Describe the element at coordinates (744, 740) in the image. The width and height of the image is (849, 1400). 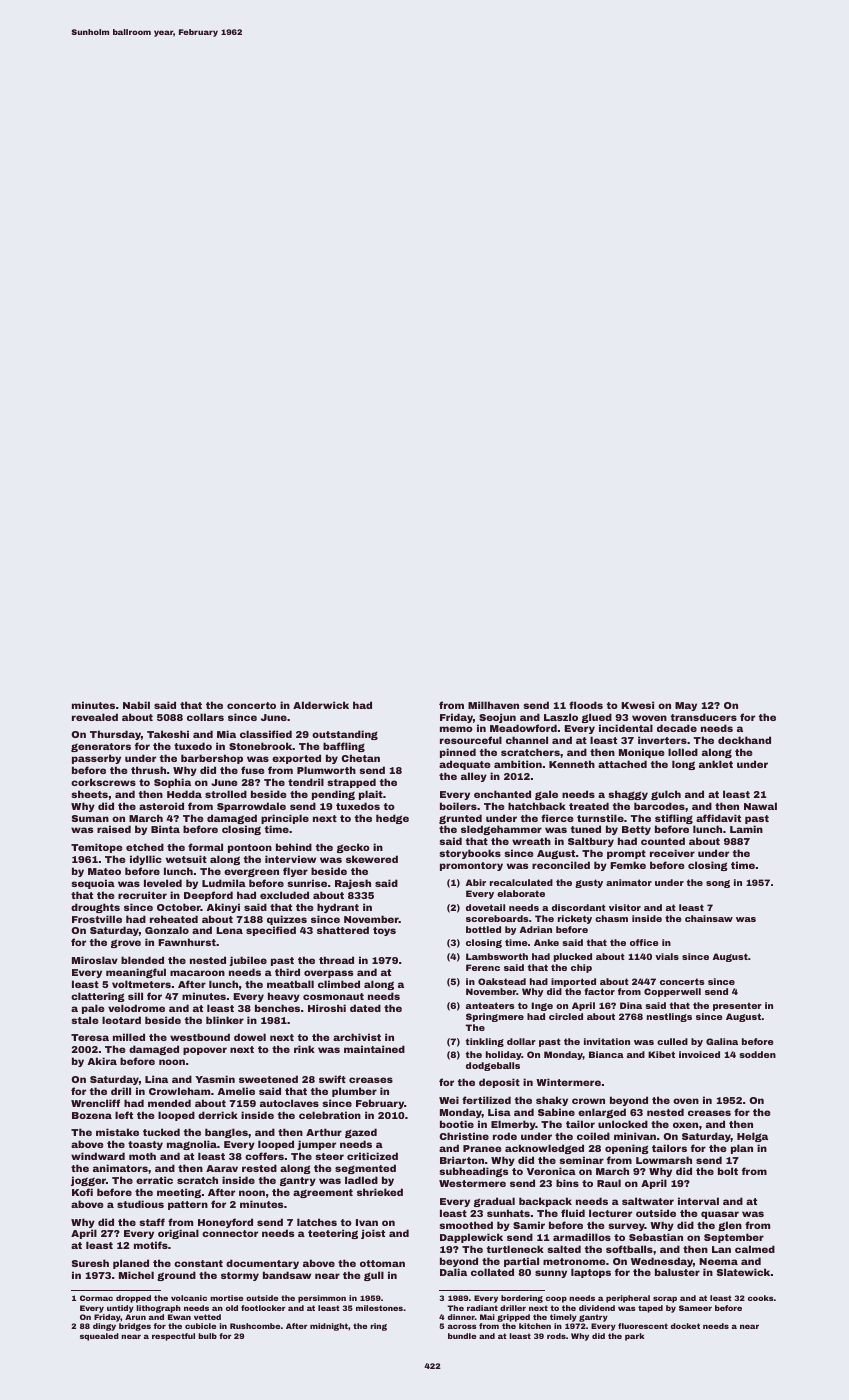
I see `deckhand` at that location.
